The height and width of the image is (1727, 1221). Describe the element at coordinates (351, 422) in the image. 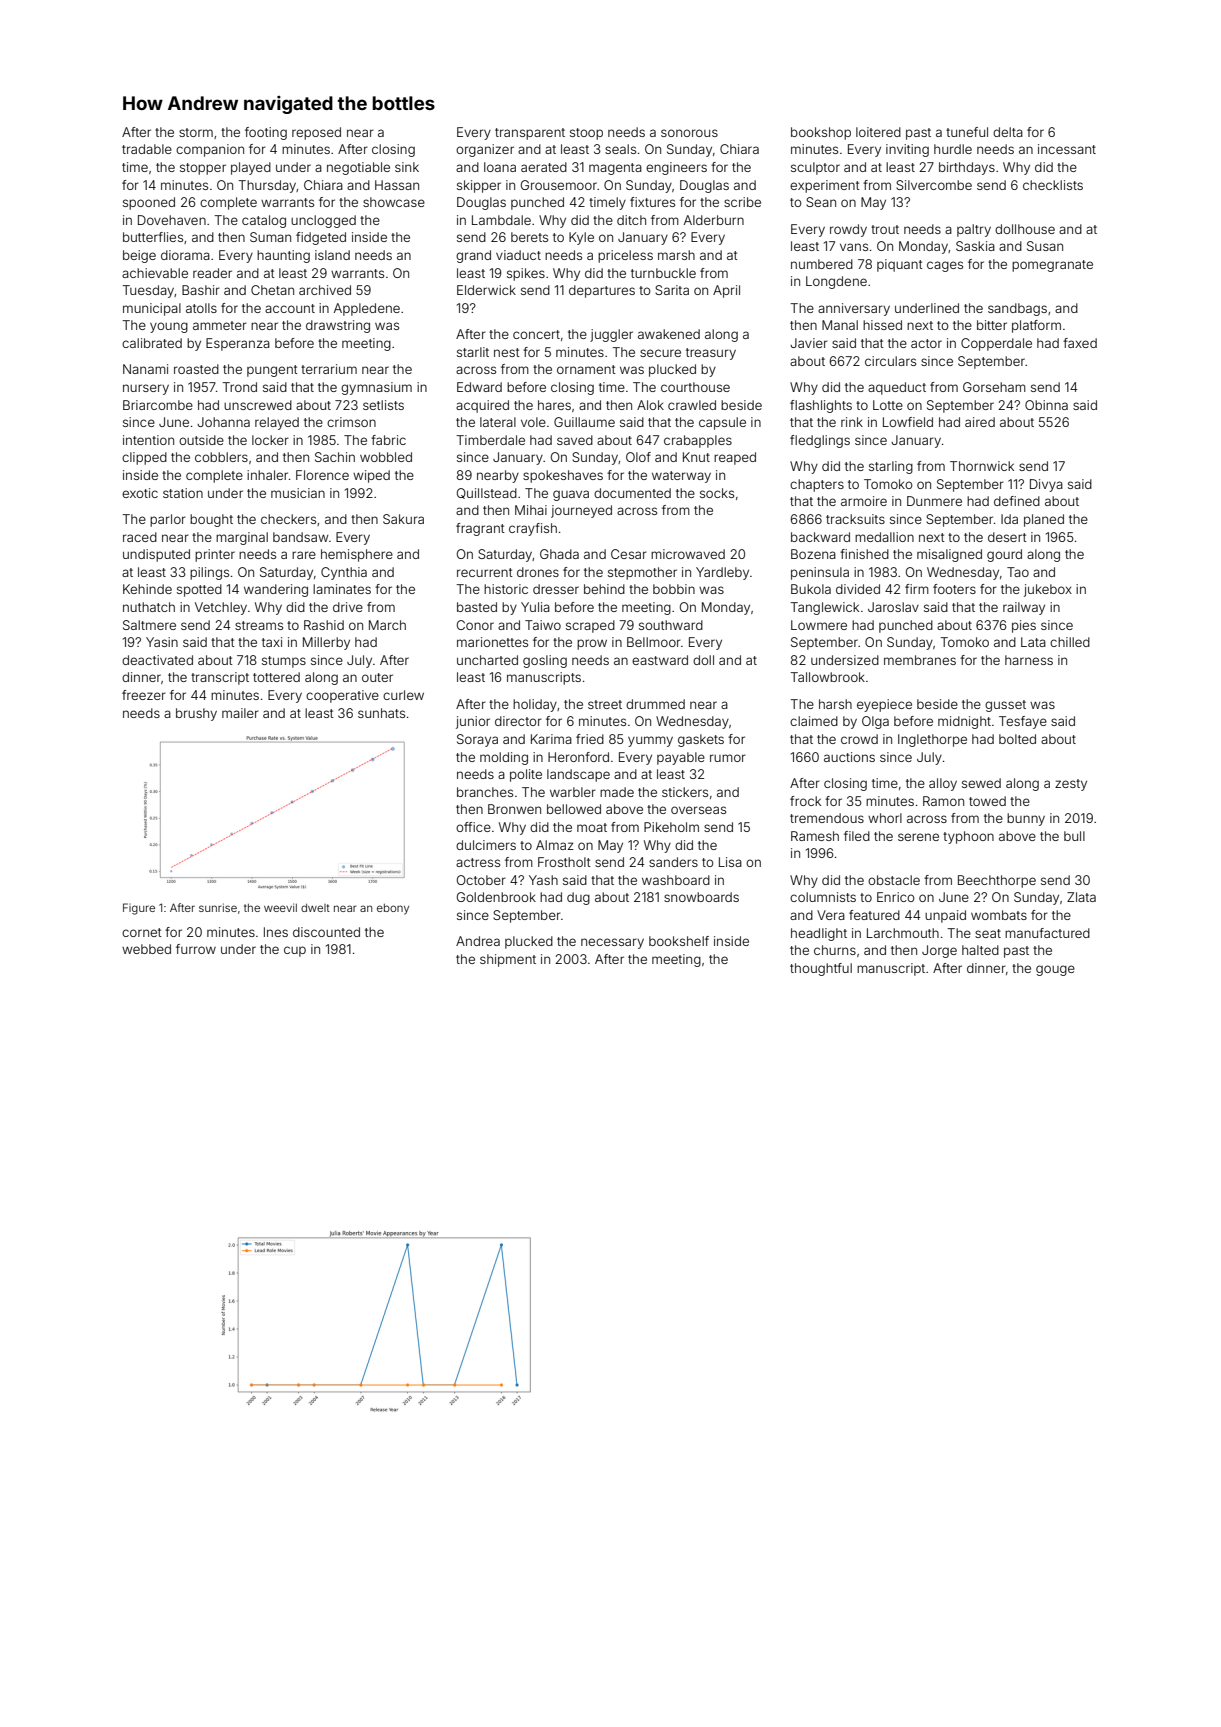

I see `crimson` at that location.
